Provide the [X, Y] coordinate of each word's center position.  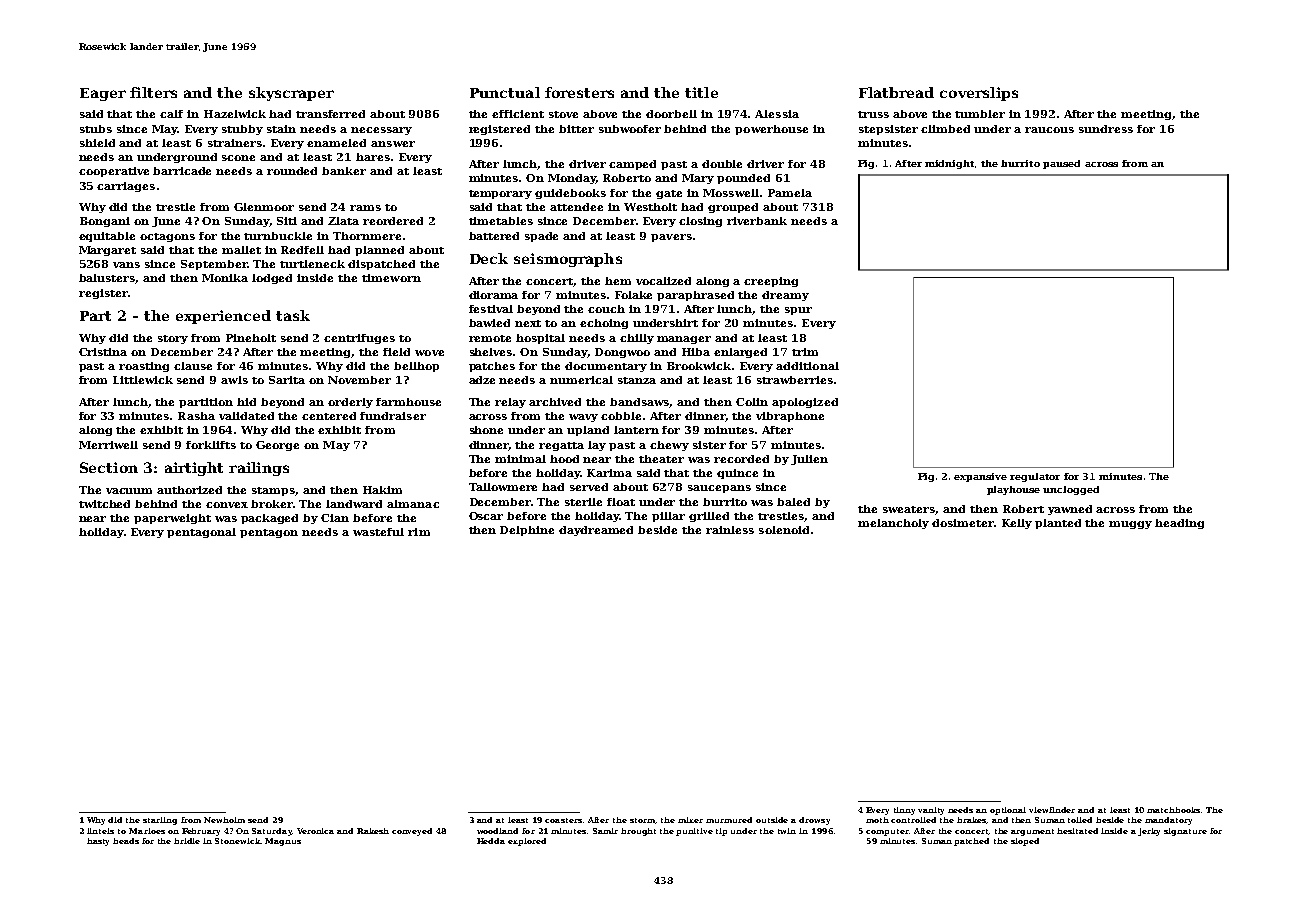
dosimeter [963, 523]
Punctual [505, 92]
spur [798, 311]
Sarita [287, 380]
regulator [1035, 477]
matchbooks [1173, 810]
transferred [330, 114]
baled [793, 502]
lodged [272, 279]
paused [1061, 164]
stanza [637, 380]
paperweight [172, 519]
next [528, 323]
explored [527, 842]
